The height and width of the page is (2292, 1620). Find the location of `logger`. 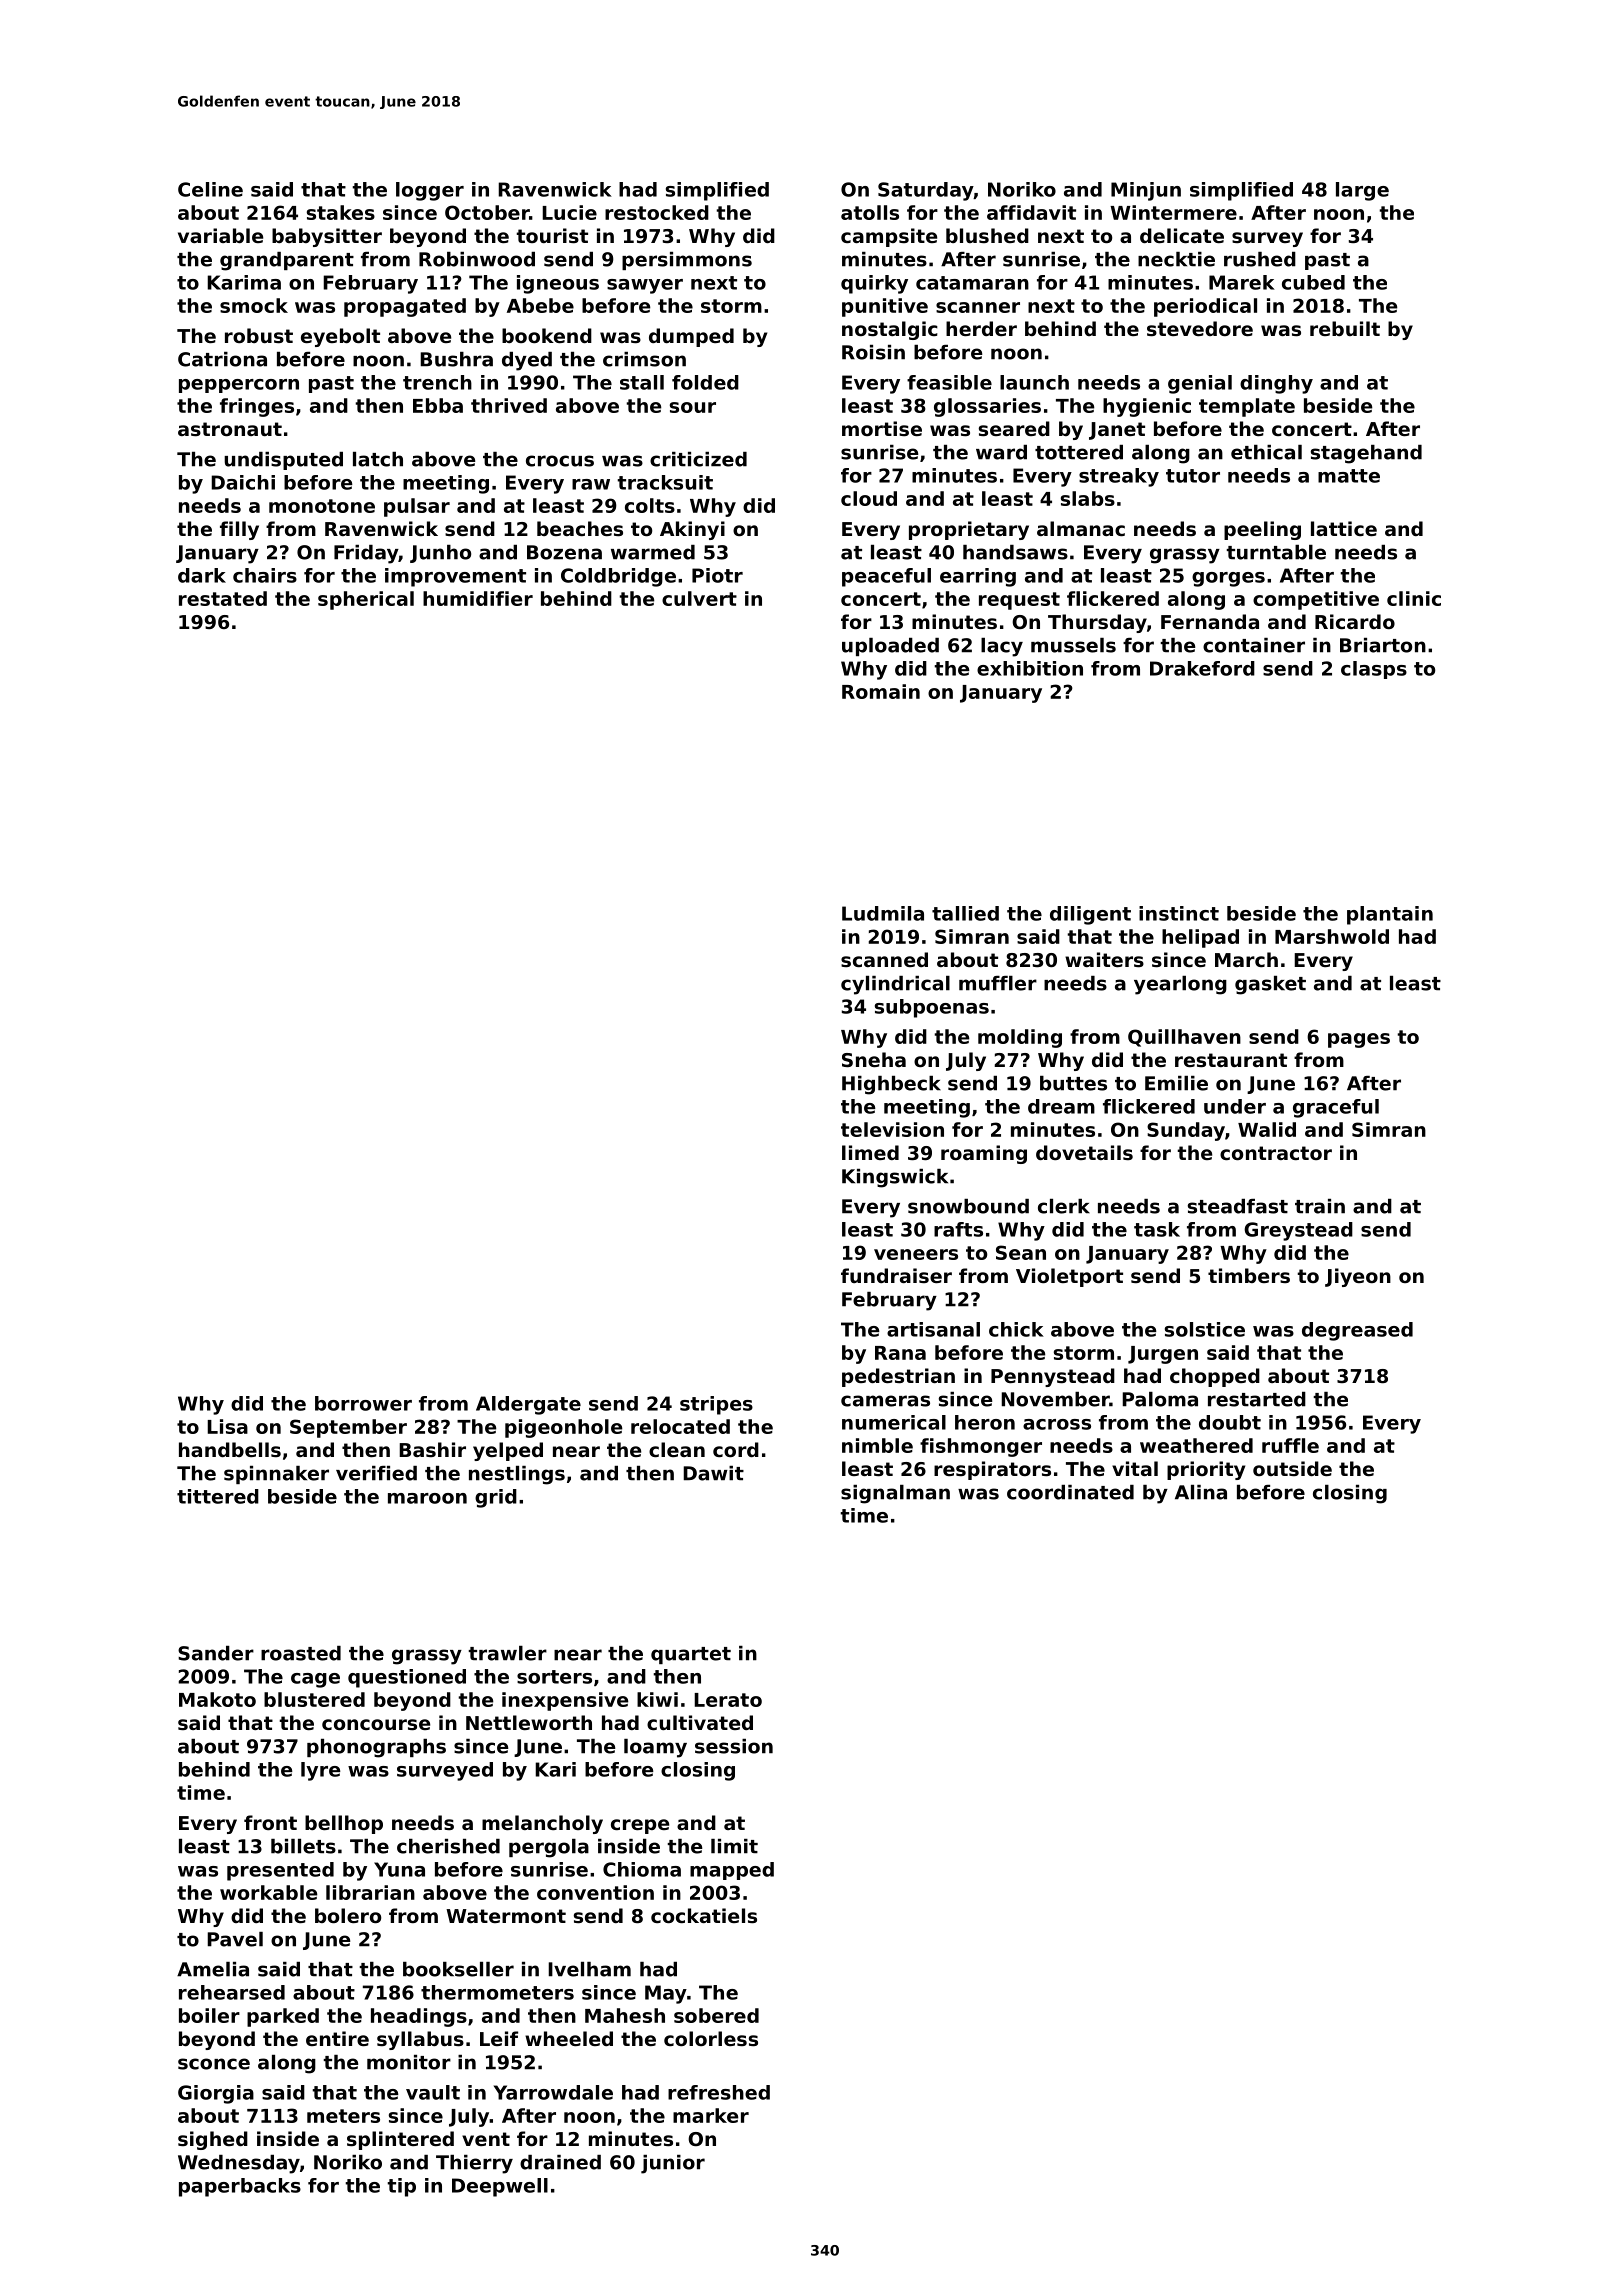

logger is located at coordinates (430, 191).
